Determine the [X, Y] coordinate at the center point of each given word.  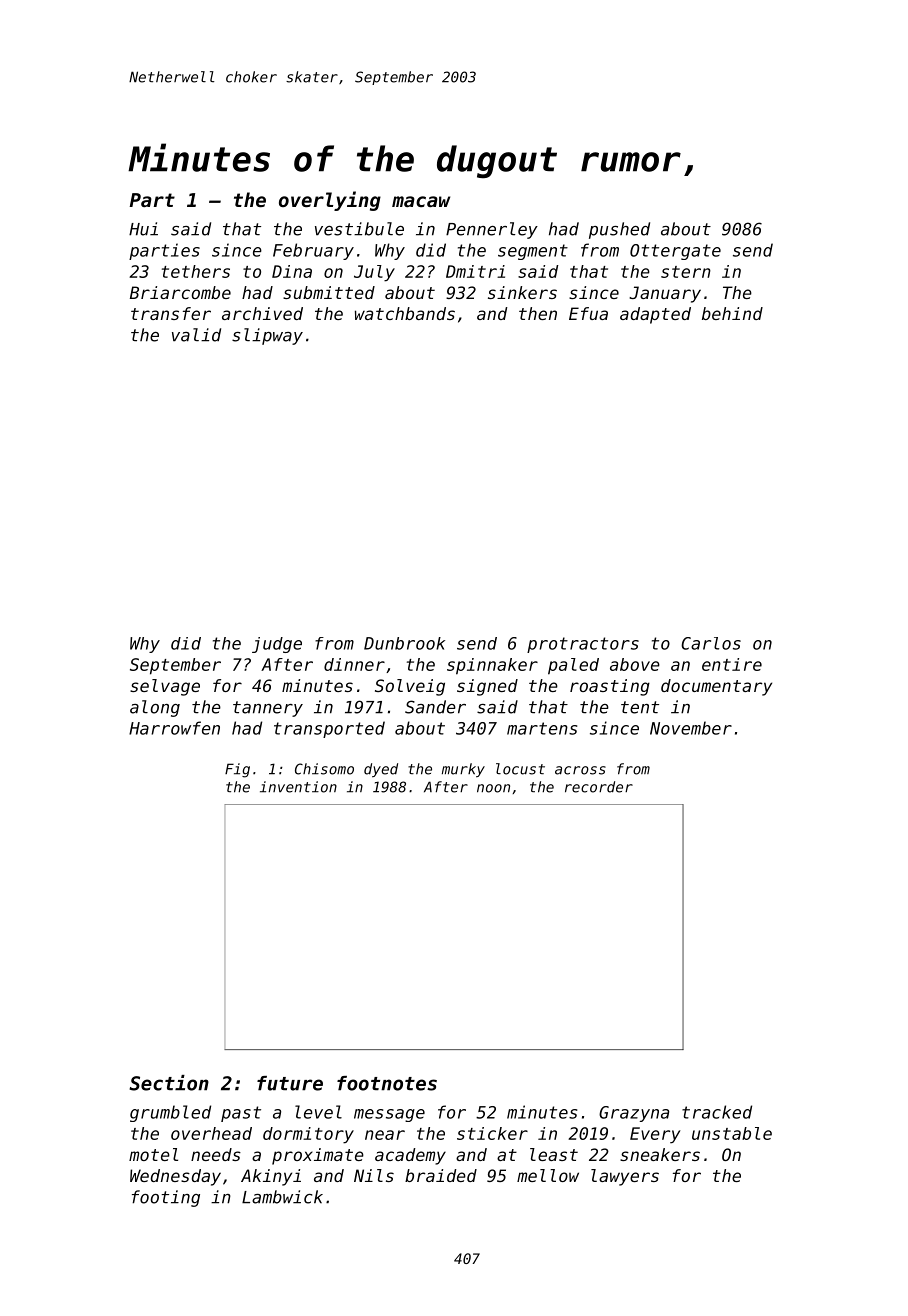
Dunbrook [404, 643]
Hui [143, 229]
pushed [619, 230]
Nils [374, 1175]
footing [166, 1198]
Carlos [711, 643]
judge [277, 645]
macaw [421, 201]
